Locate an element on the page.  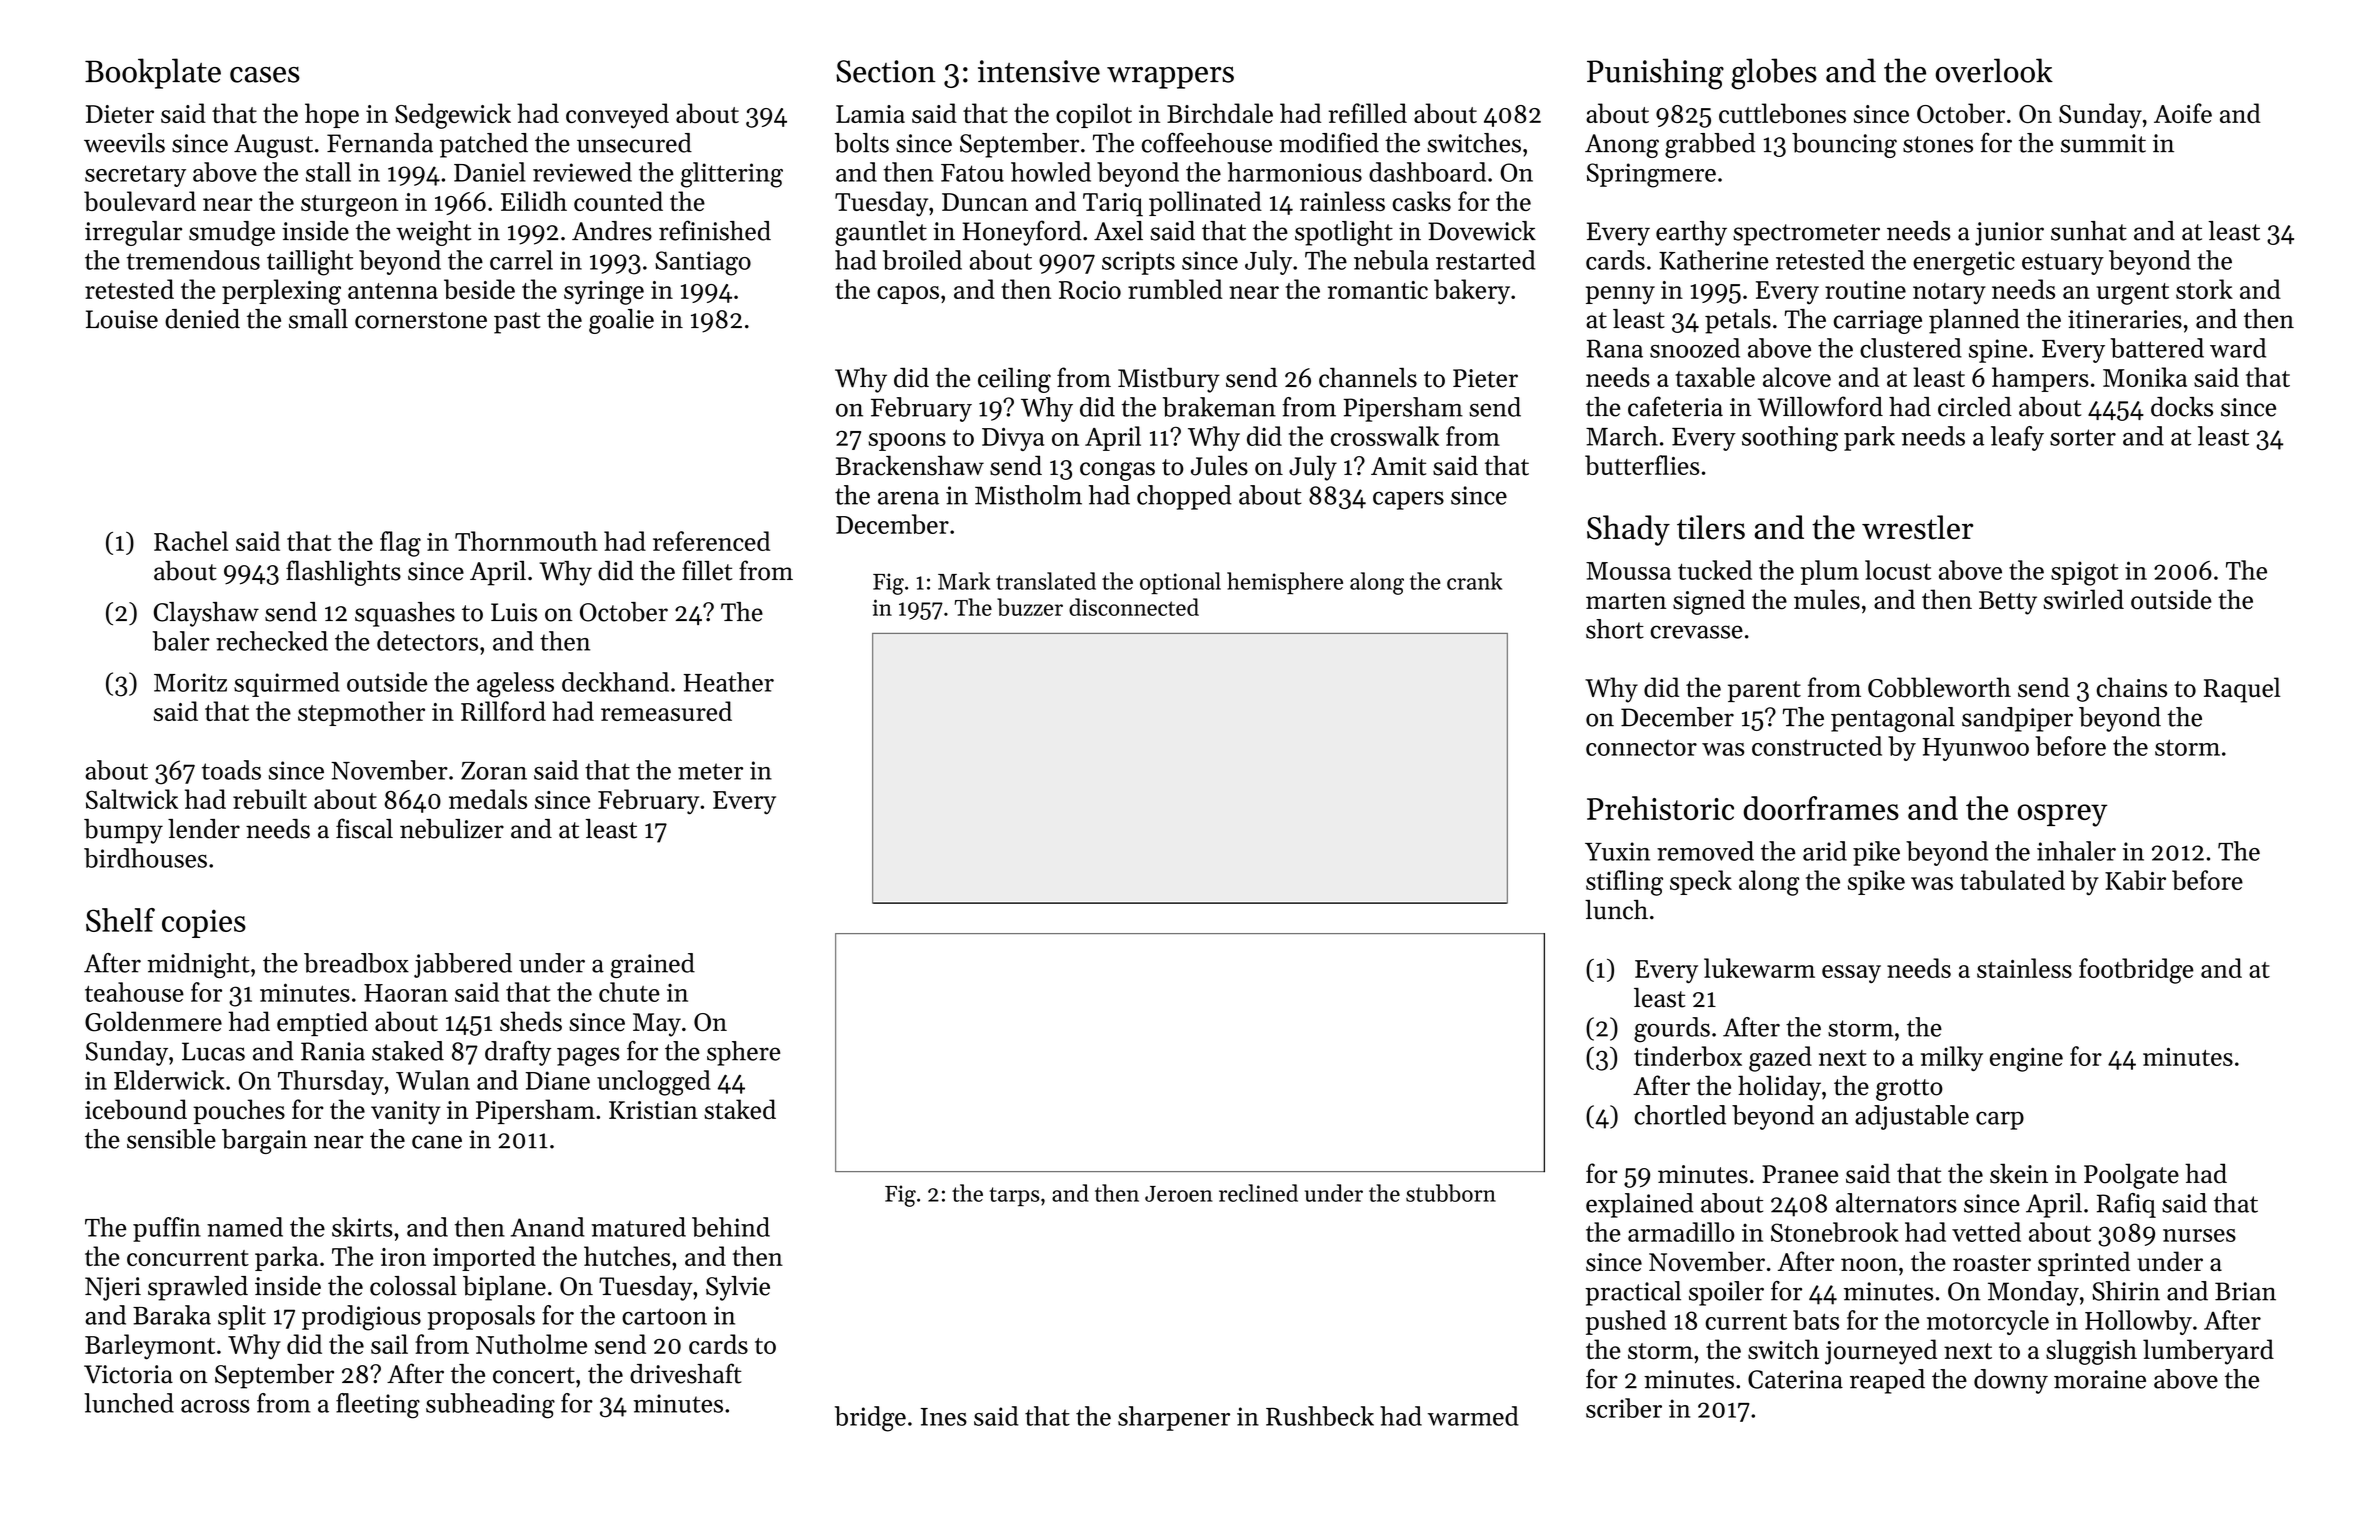
grained is located at coordinates (653, 965).
